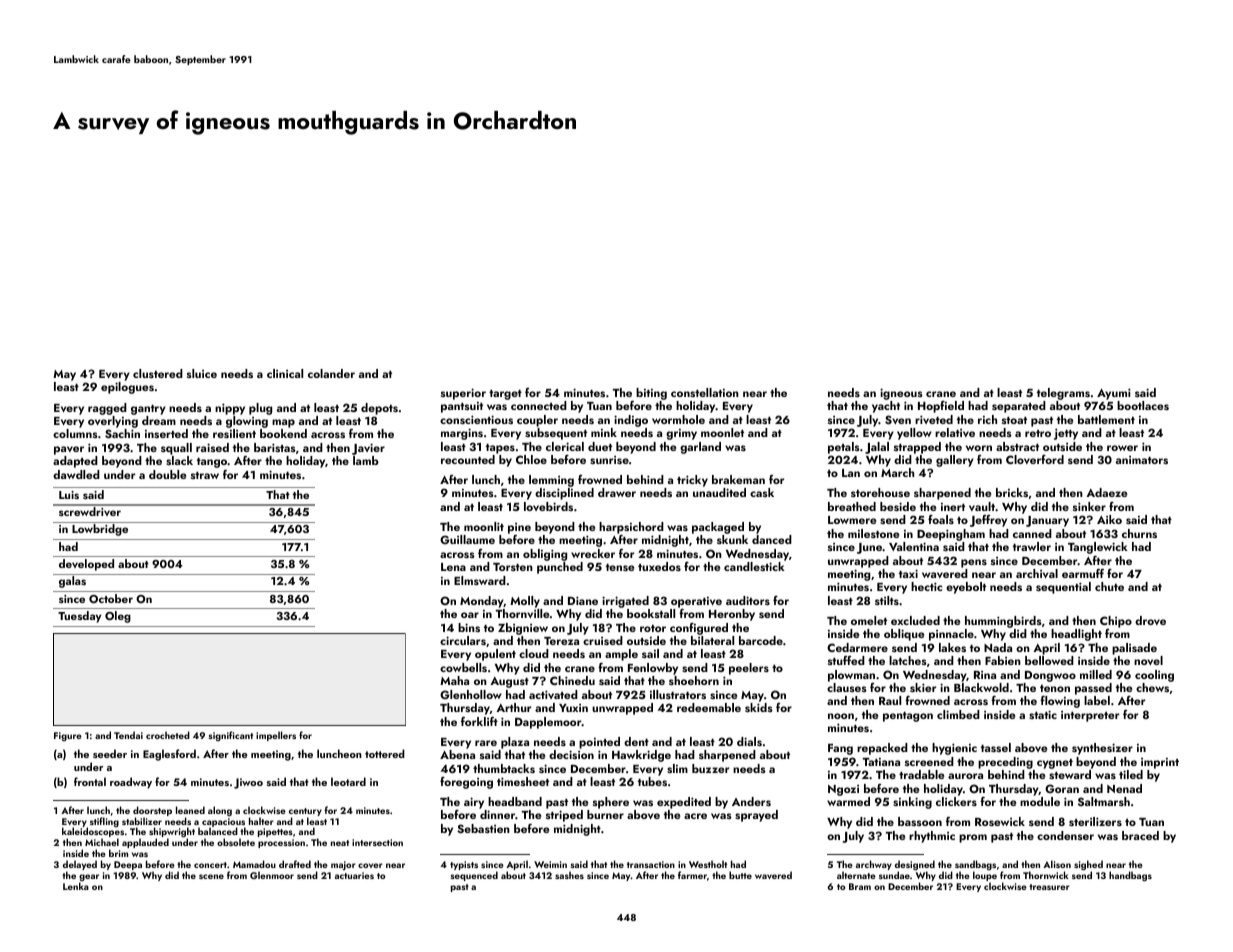  What do you see at coordinates (1114, 394) in the screenshot?
I see `Ayumi` at bounding box center [1114, 394].
